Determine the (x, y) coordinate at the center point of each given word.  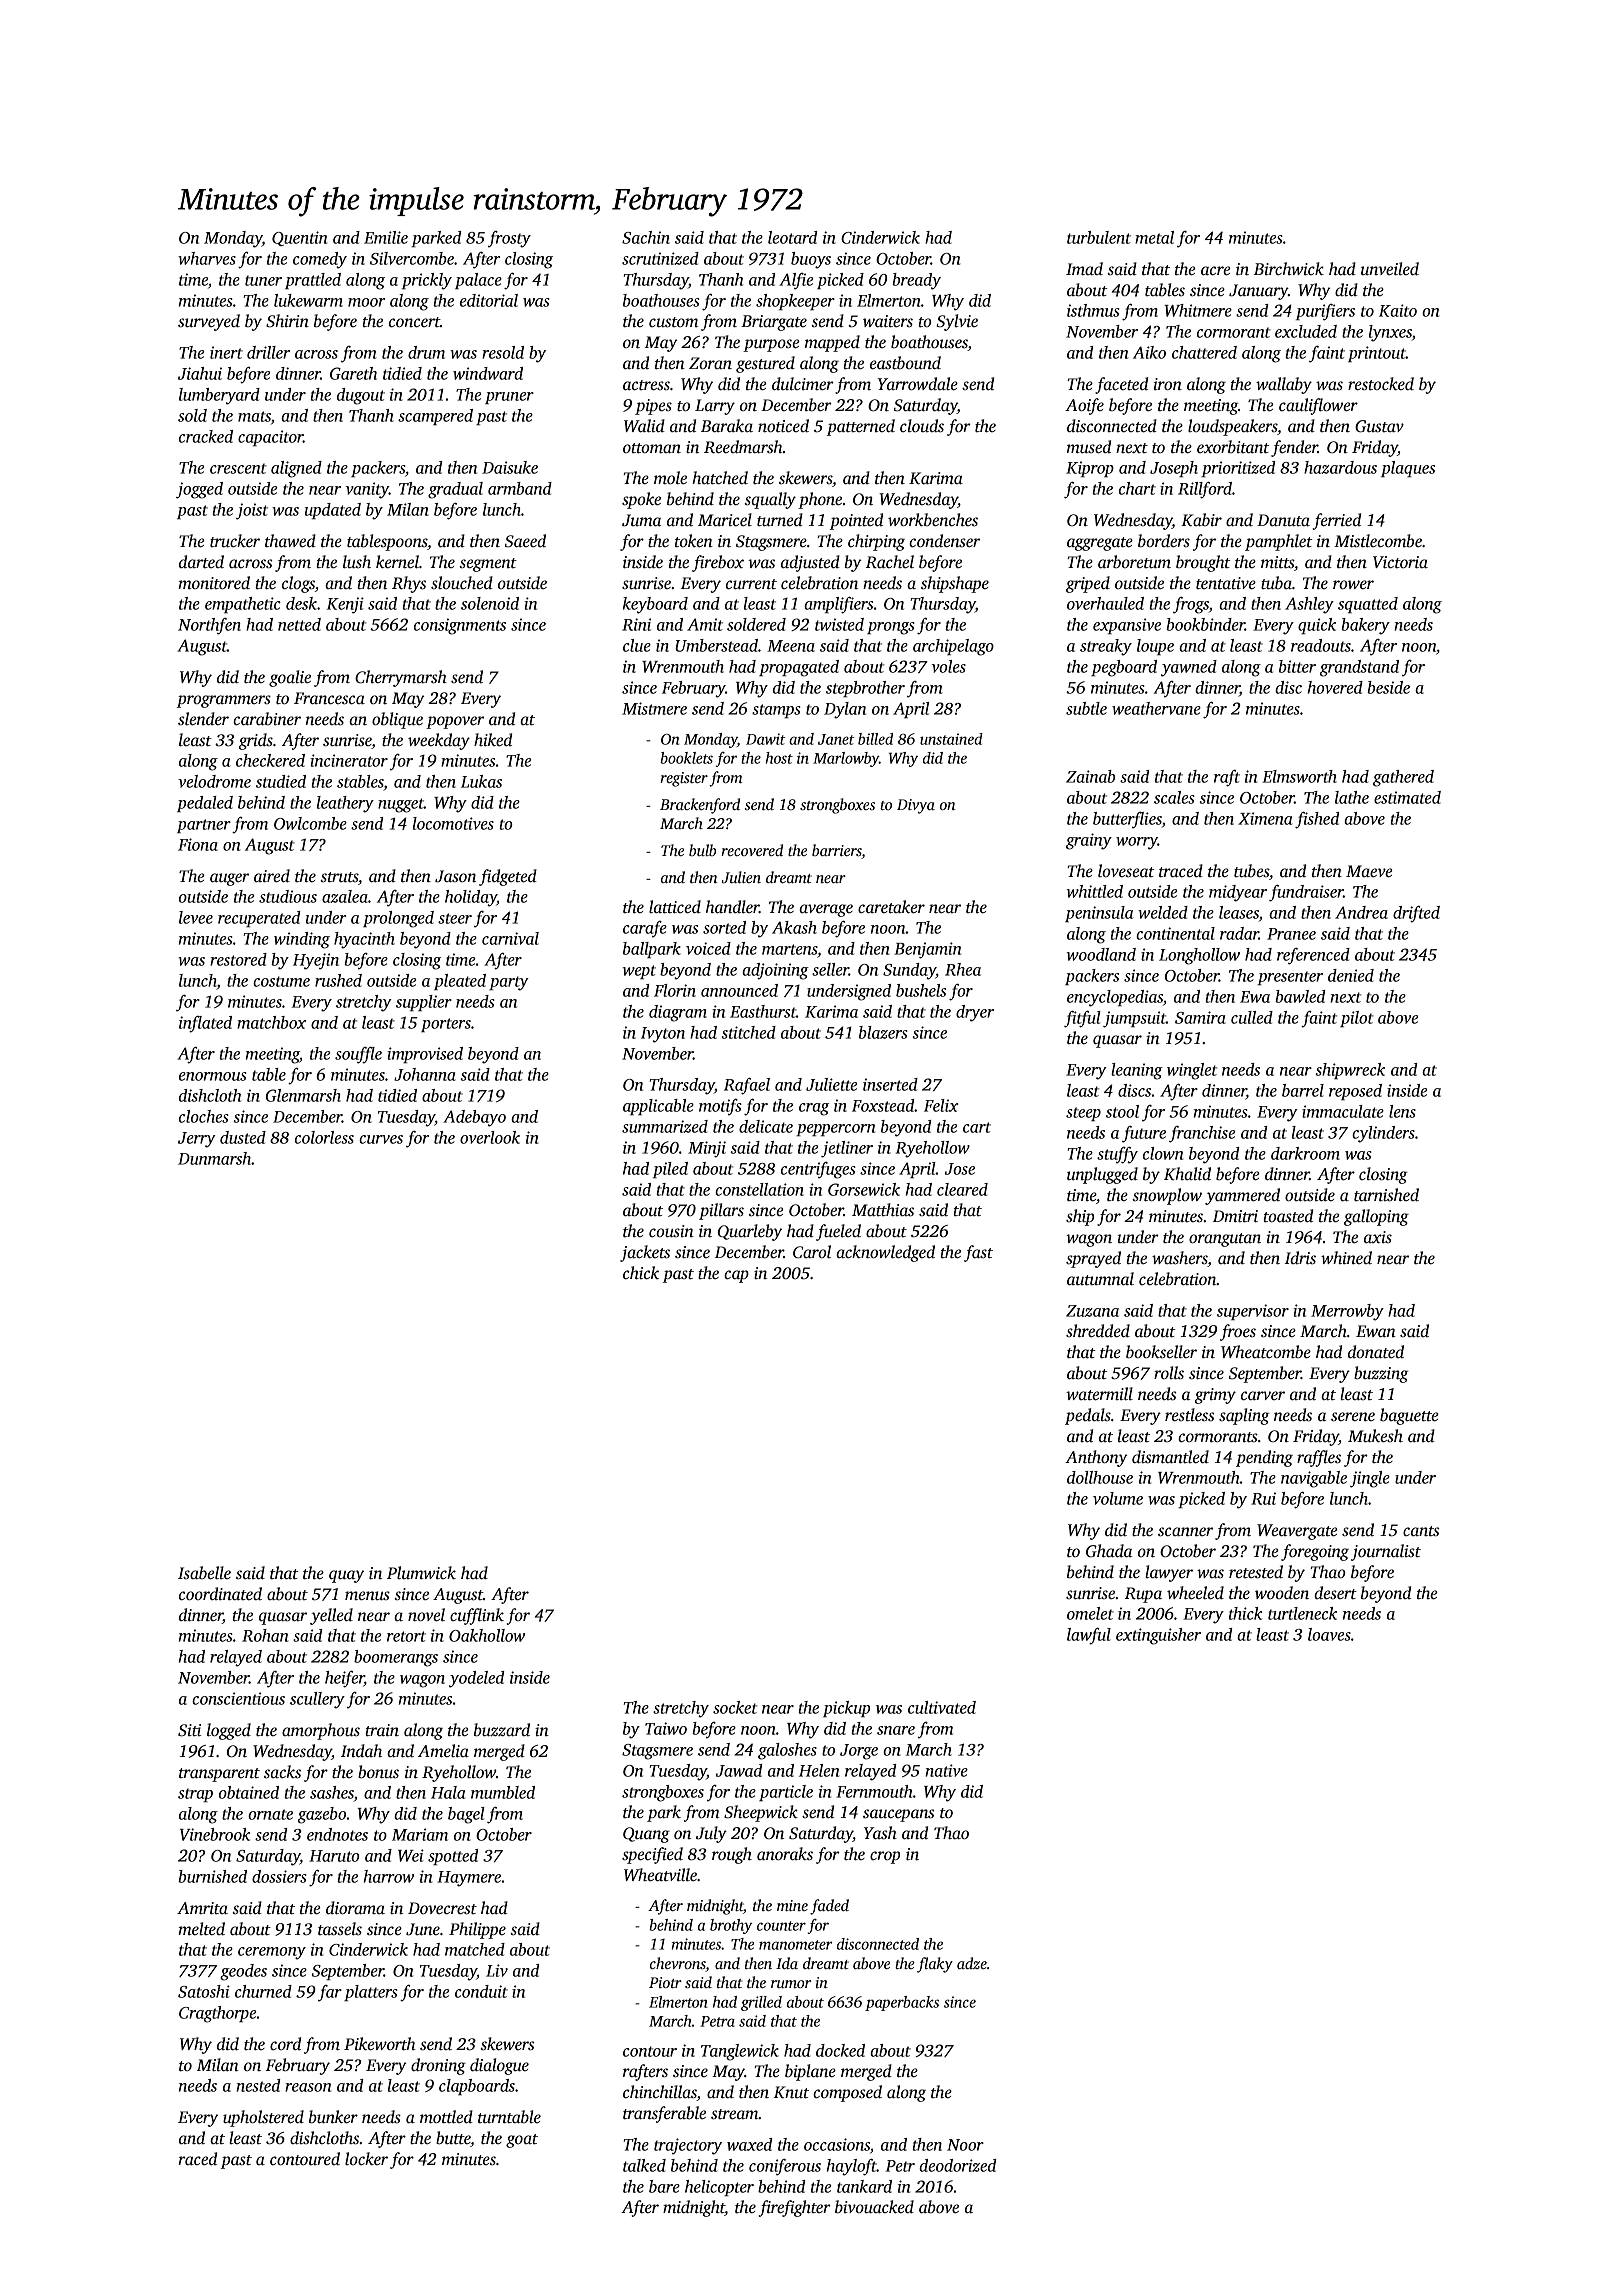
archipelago (953, 647)
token (694, 541)
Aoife (1084, 406)
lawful (1089, 1636)
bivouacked (874, 2207)
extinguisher (1158, 1636)
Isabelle (204, 1573)
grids (256, 741)
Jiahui (200, 373)
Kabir (1201, 520)
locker (366, 2158)
